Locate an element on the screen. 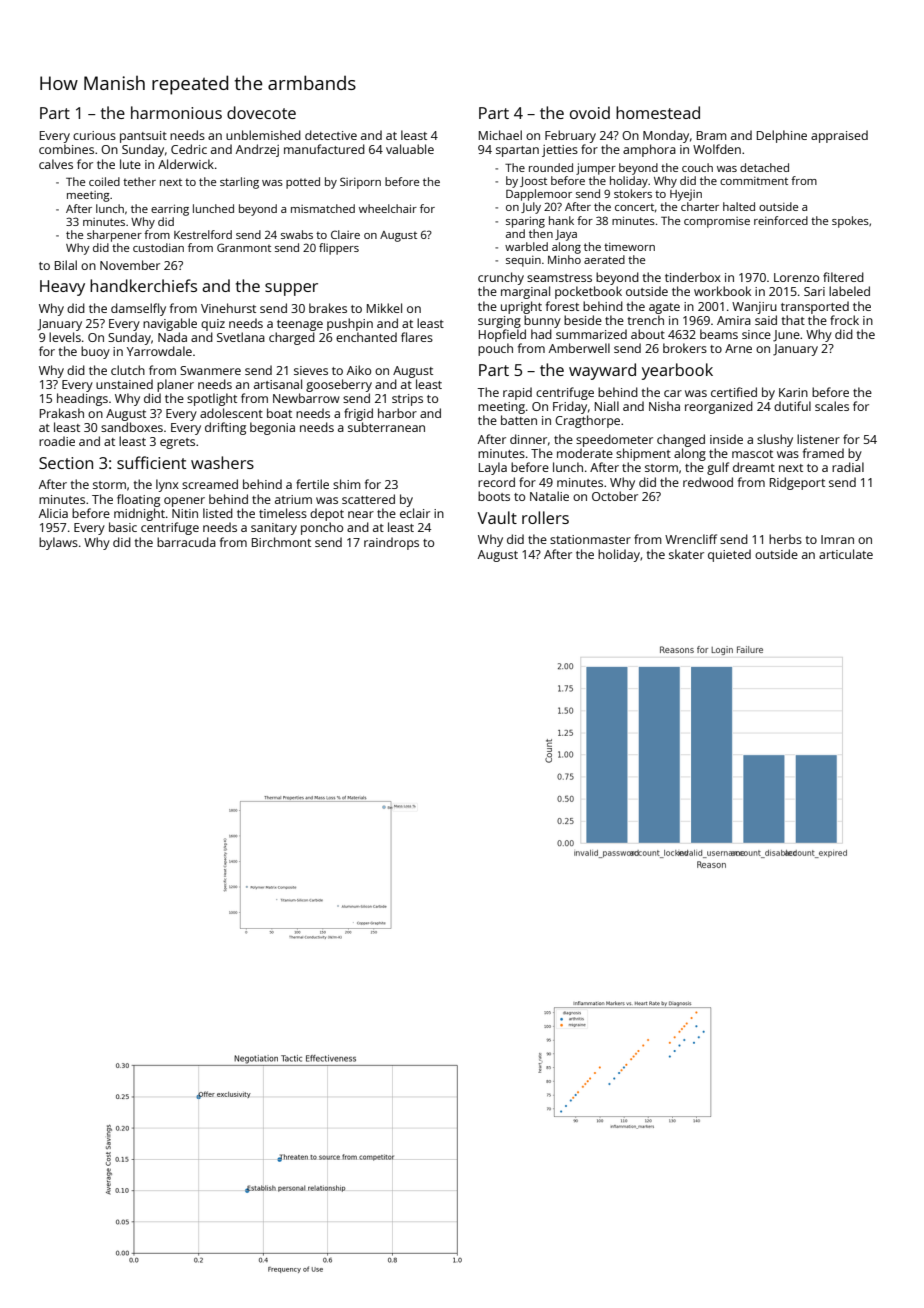 This screenshot has height=1308, width=924. flippers is located at coordinates (339, 249).
